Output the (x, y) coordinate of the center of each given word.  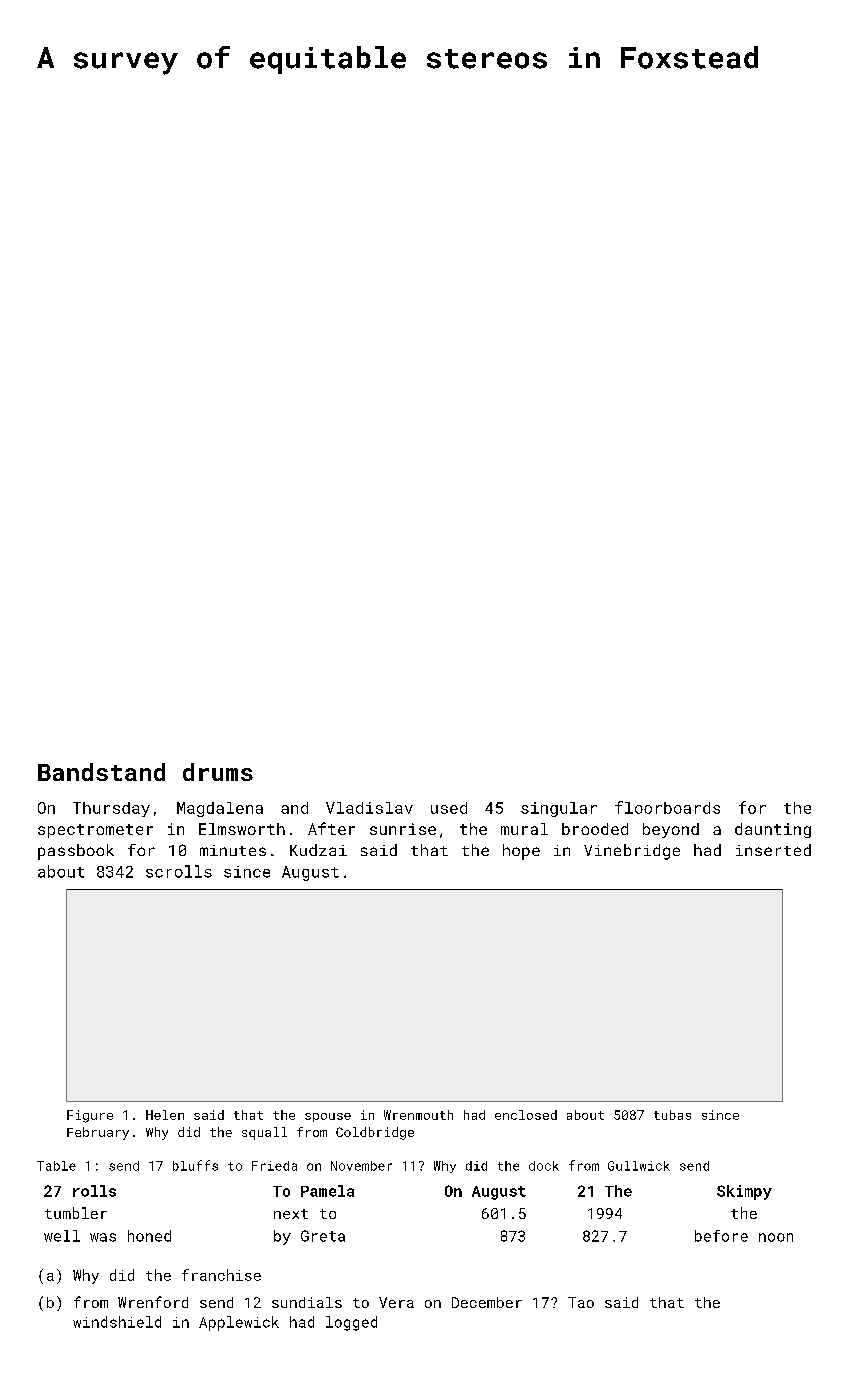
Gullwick (639, 1166)
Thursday (111, 809)
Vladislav (369, 808)
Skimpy (744, 1192)
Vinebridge (632, 852)
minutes (233, 850)
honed (149, 1236)
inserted (773, 850)
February (98, 1133)
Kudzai (318, 850)
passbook (76, 852)
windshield (117, 1322)
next (291, 1214)
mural (524, 829)
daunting (773, 830)
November (361, 1166)
